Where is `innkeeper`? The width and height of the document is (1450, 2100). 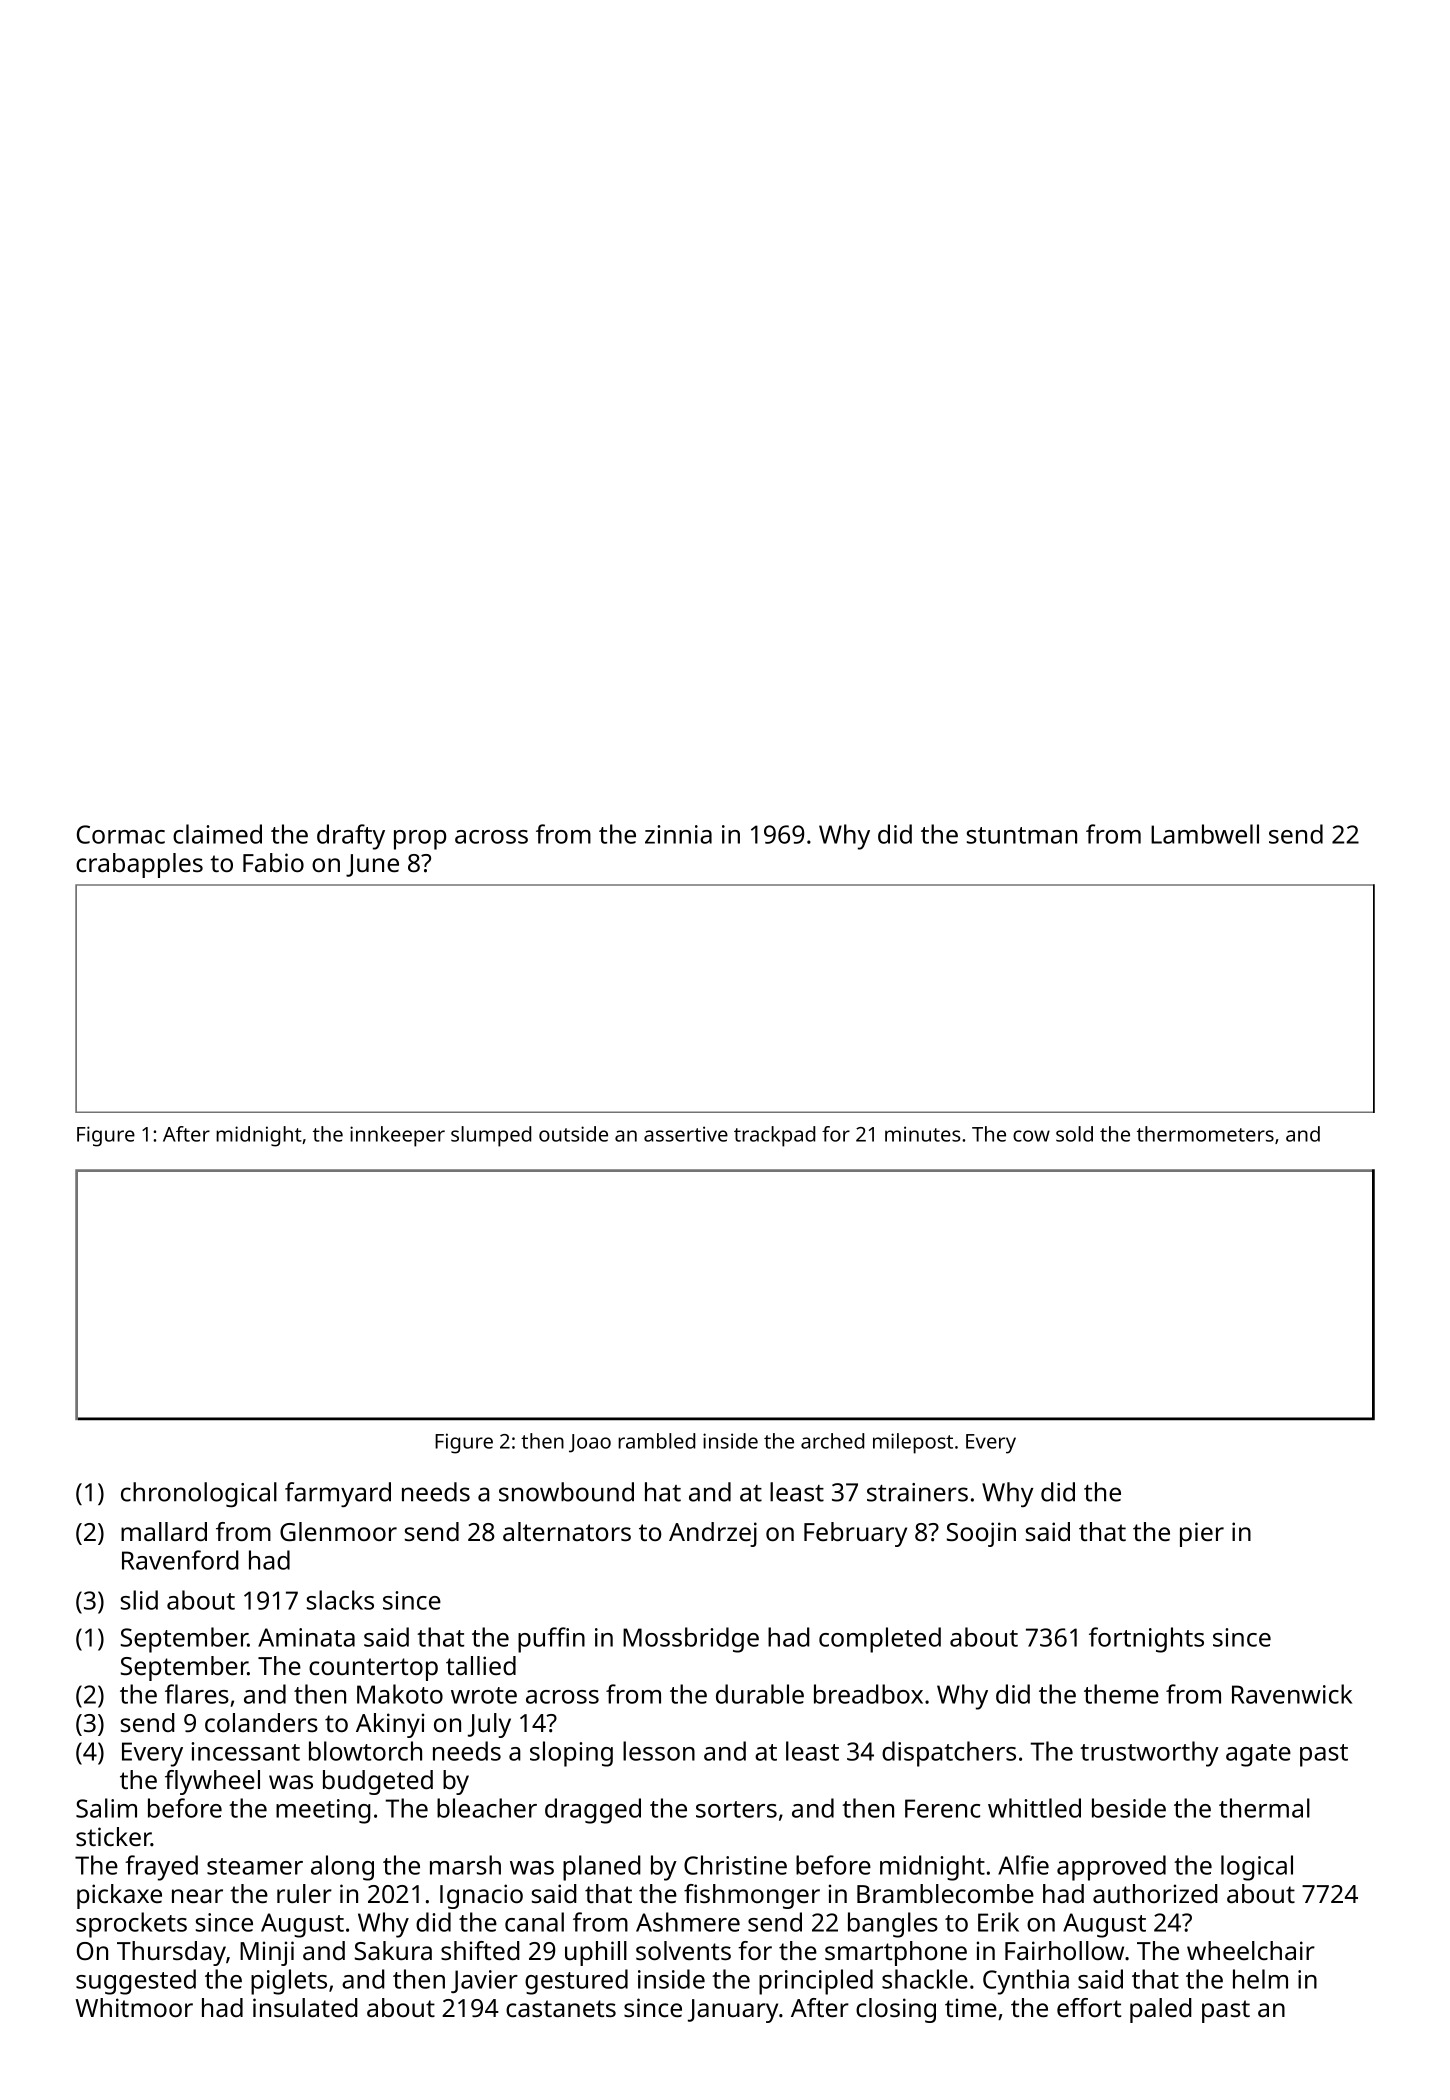
innkeeper is located at coordinates (397, 1136).
